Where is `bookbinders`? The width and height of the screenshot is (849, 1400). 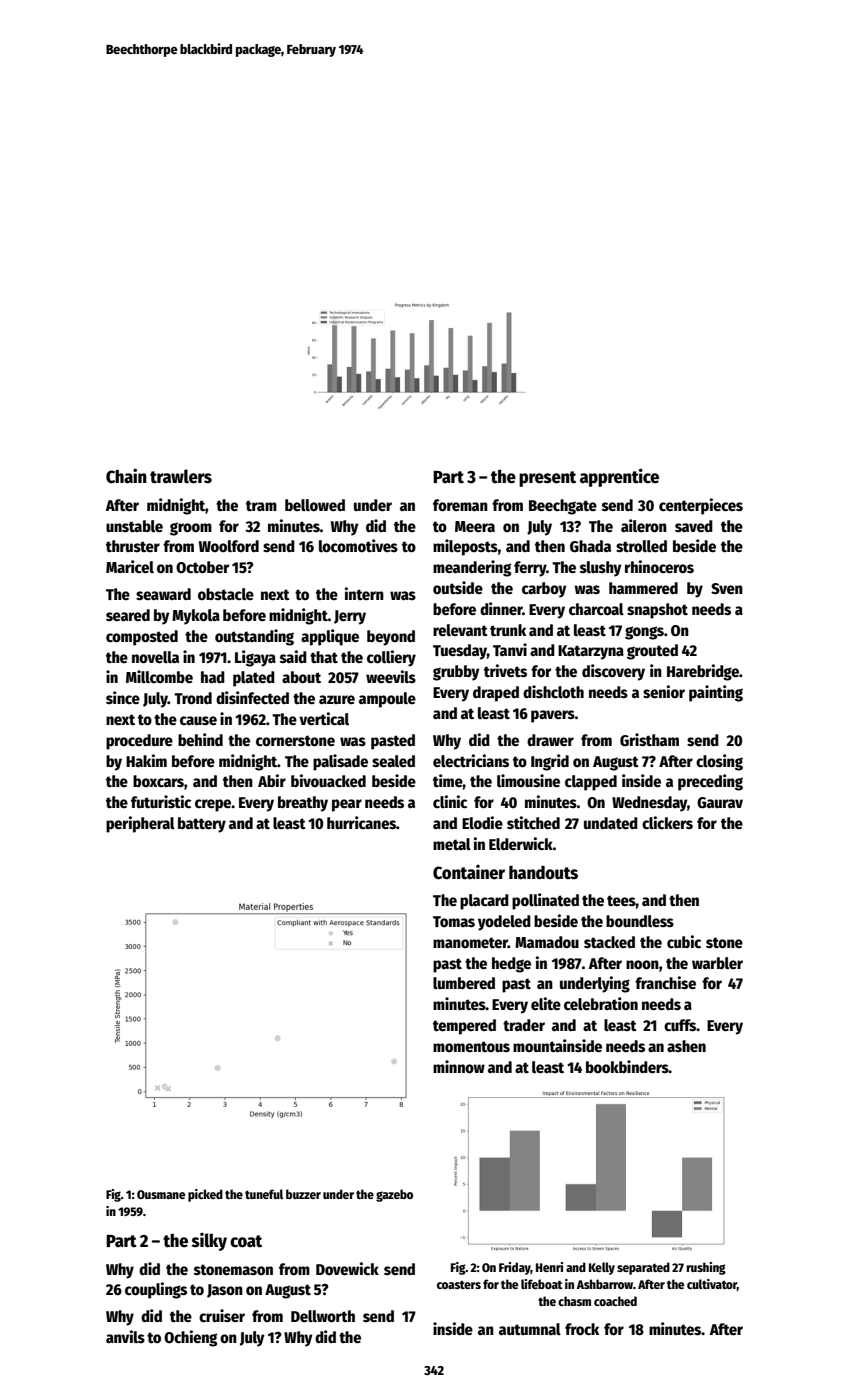
bookbinders is located at coordinates (627, 1066).
